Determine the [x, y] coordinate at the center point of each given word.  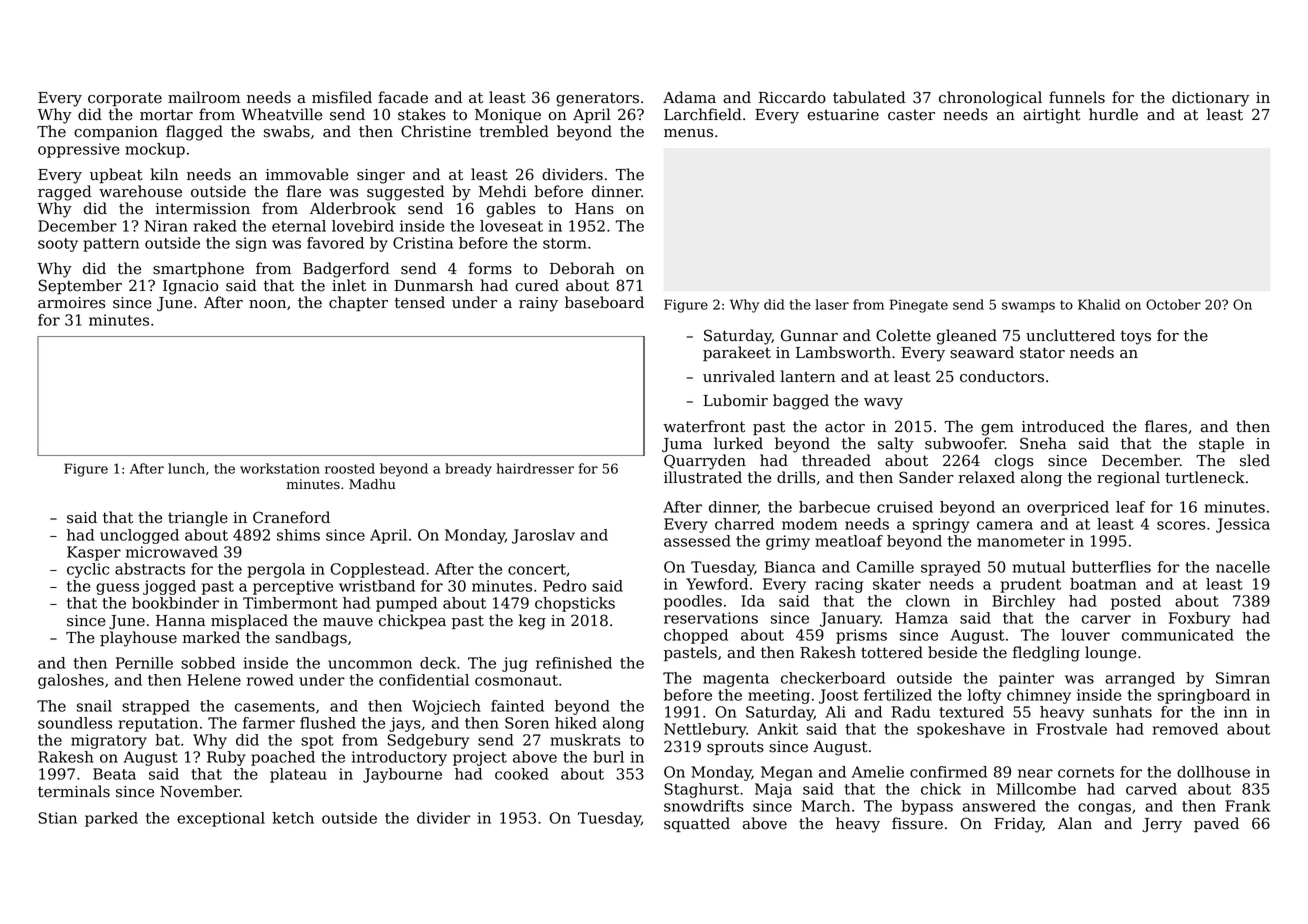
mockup [155, 150]
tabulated [869, 97]
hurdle [1113, 114]
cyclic [88, 570]
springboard [1204, 696]
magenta [736, 680]
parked [111, 819]
